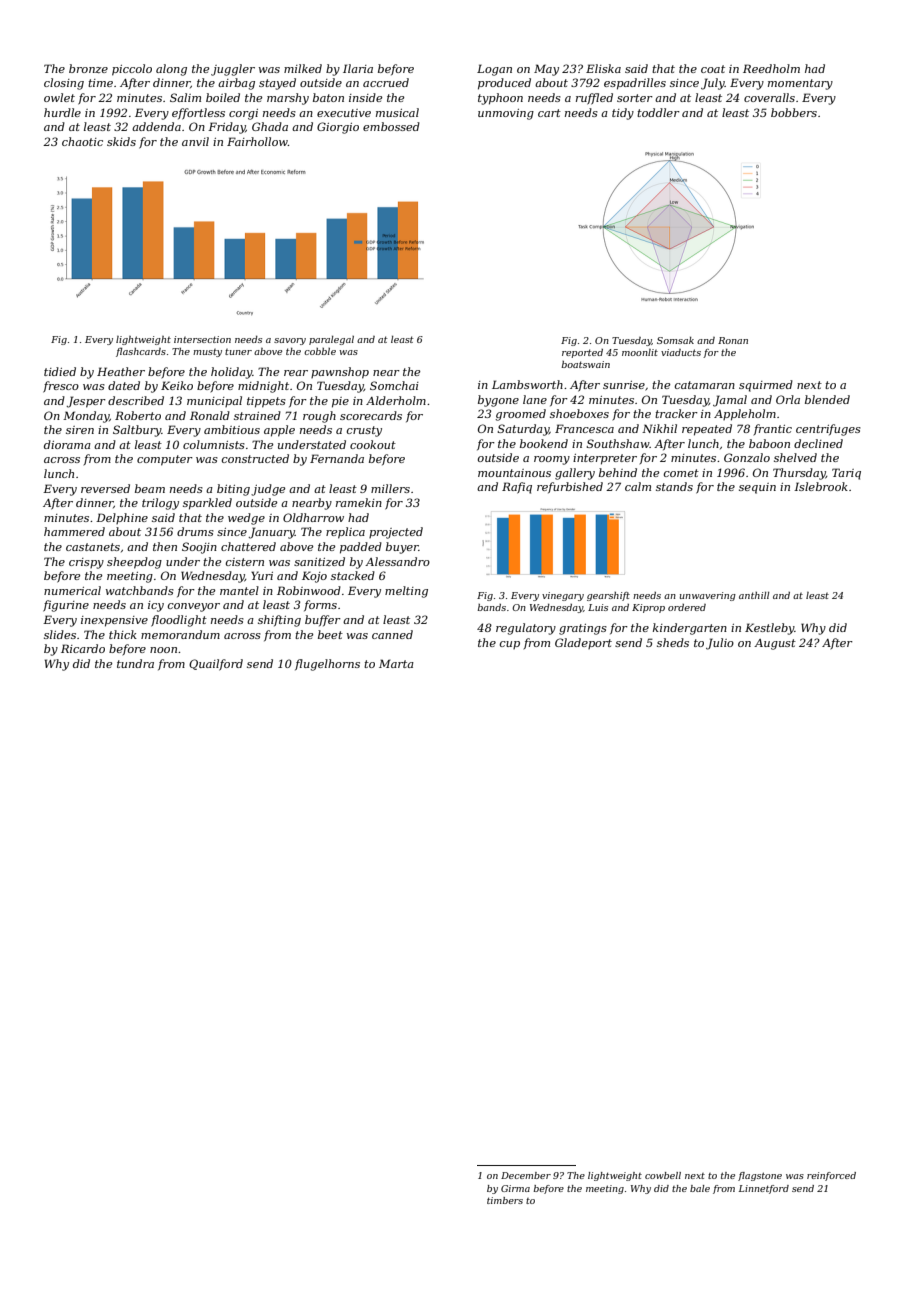 This image has width=908, height=1316. I want to click on anthill, so click(754, 595).
